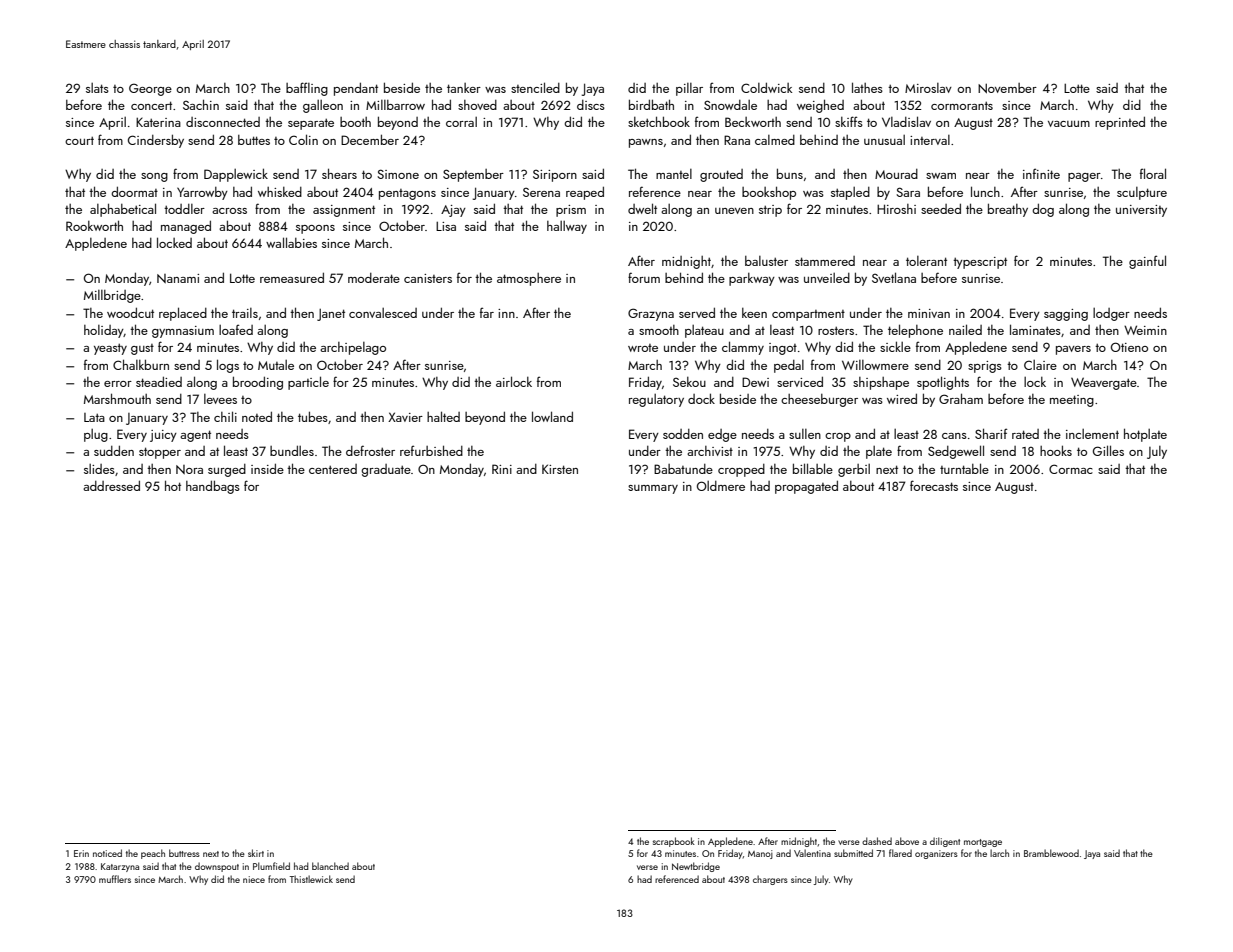  What do you see at coordinates (111, 485) in the page?
I see `addressed` at bounding box center [111, 485].
